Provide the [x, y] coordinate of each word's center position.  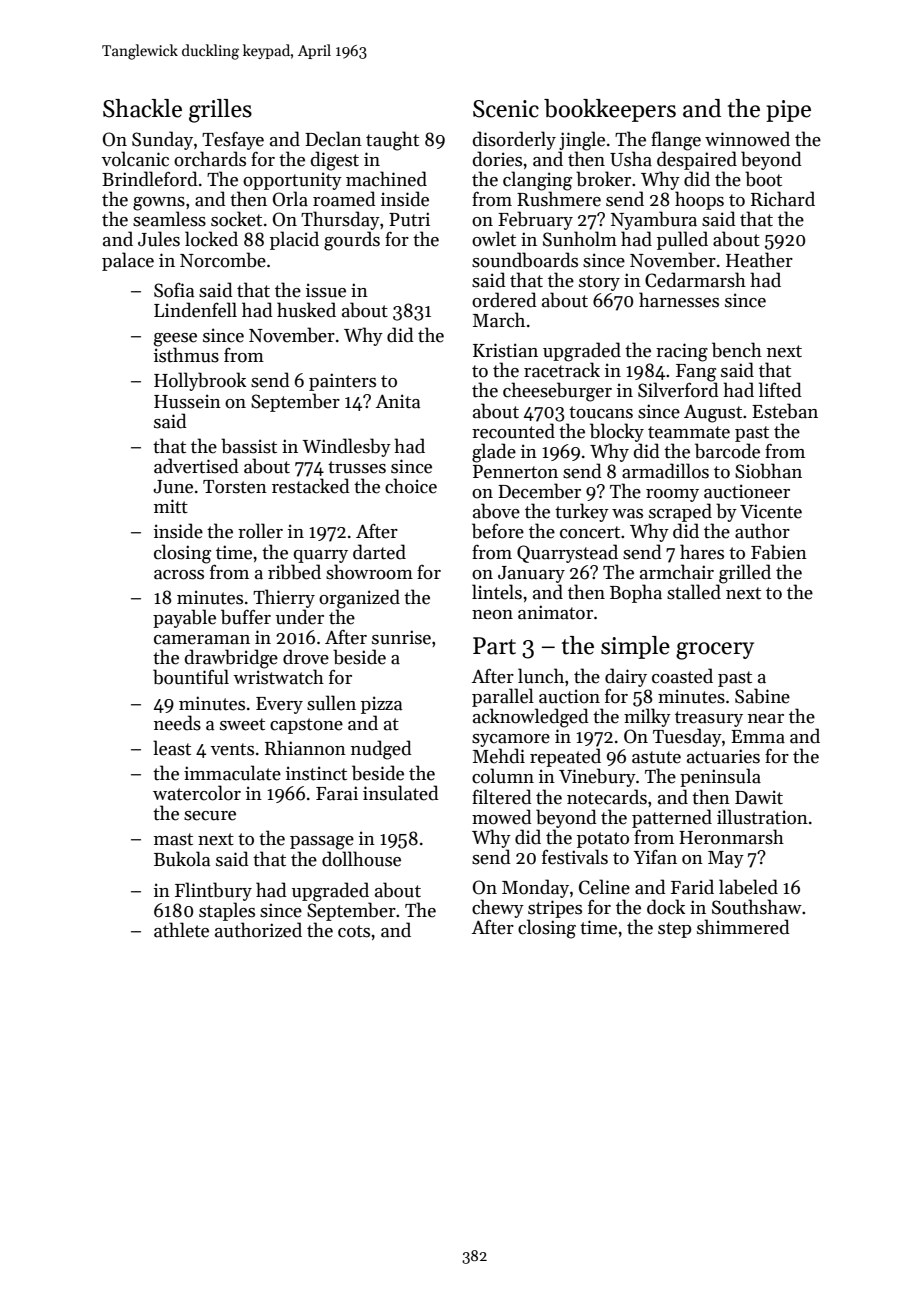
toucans [601, 412]
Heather [759, 260]
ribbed [294, 572]
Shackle [142, 108]
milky [647, 717]
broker [603, 179]
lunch [541, 676]
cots [354, 931]
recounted [513, 431]
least [172, 748]
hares [702, 552]
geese [175, 340]
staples [227, 911]
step [674, 930]
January [531, 574]
